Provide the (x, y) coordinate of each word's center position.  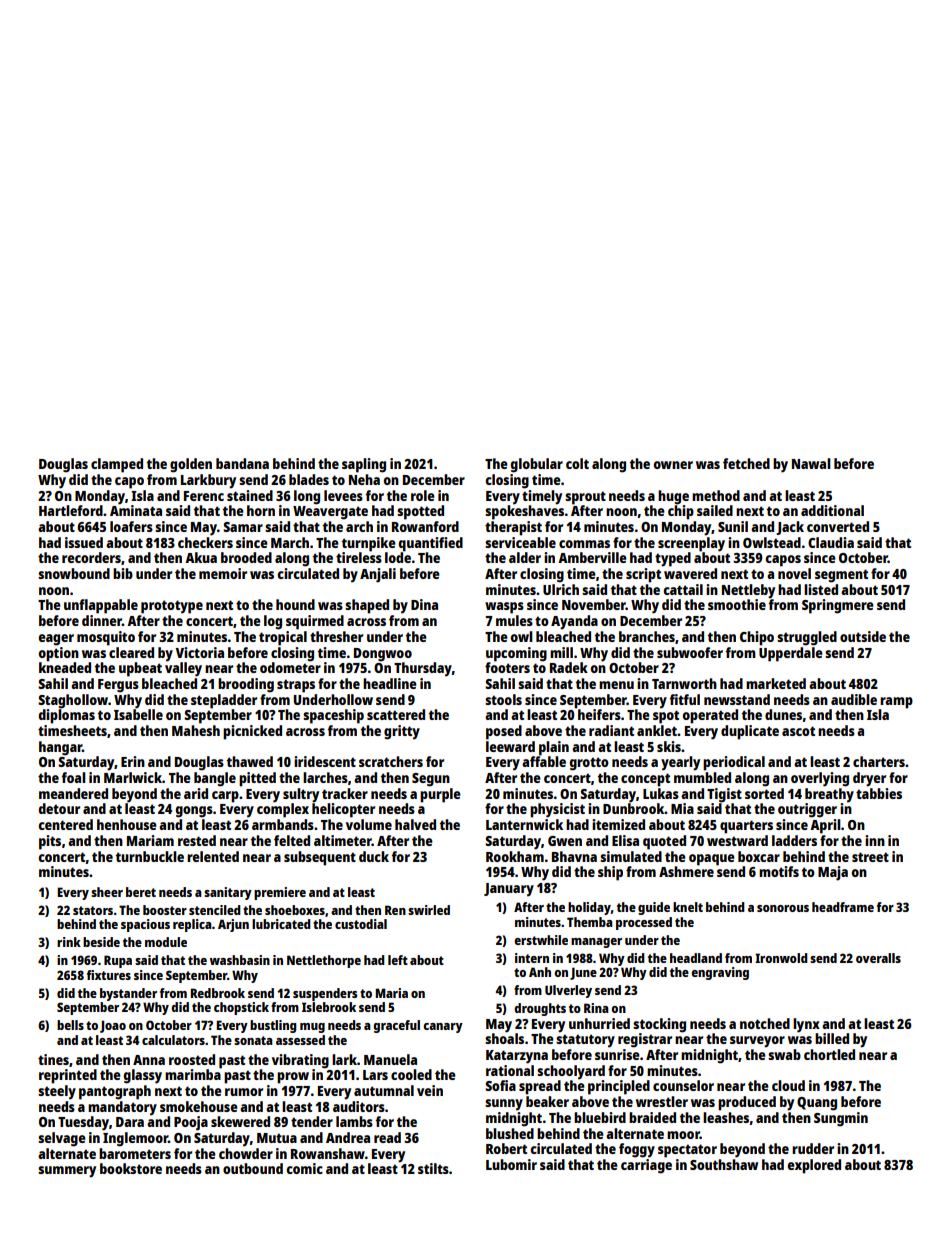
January (509, 890)
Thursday (423, 669)
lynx (806, 1025)
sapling (364, 465)
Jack (790, 528)
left (398, 960)
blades (309, 479)
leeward (510, 746)
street (870, 857)
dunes (783, 714)
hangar (60, 748)
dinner (102, 620)
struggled (807, 638)
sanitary (228, 893)
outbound (253, 1168)
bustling (273, 1026)
